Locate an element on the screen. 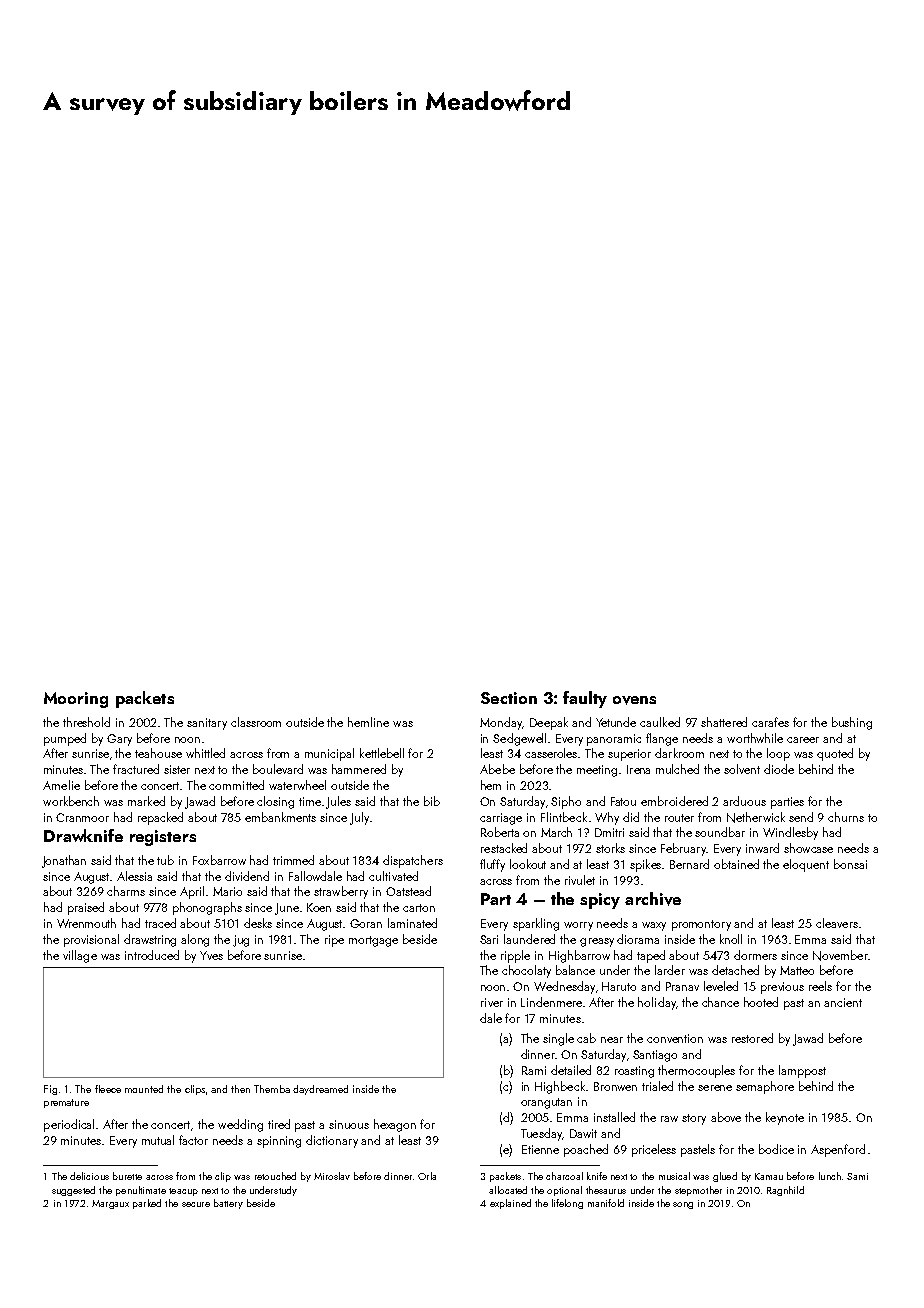 This screenshot has width=924, height=1308. sanitary is located at coordinates (207, 724).
